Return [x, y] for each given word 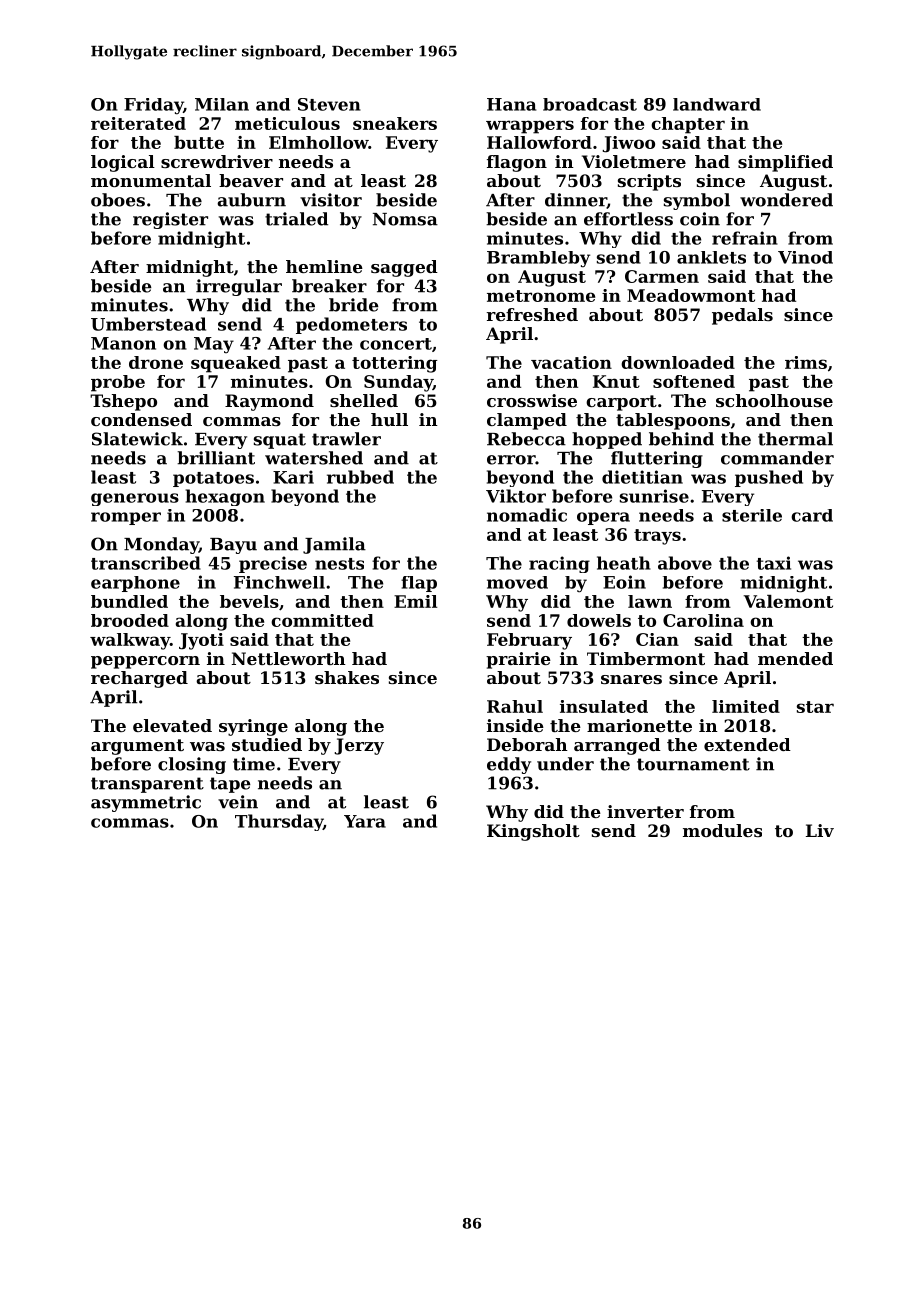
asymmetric [146, 803]
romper [126, 518]
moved [517, 582]
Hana [511, 104]
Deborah [527, 744]
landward [717, 104]
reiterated [138, 123]
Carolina [703, 620]
